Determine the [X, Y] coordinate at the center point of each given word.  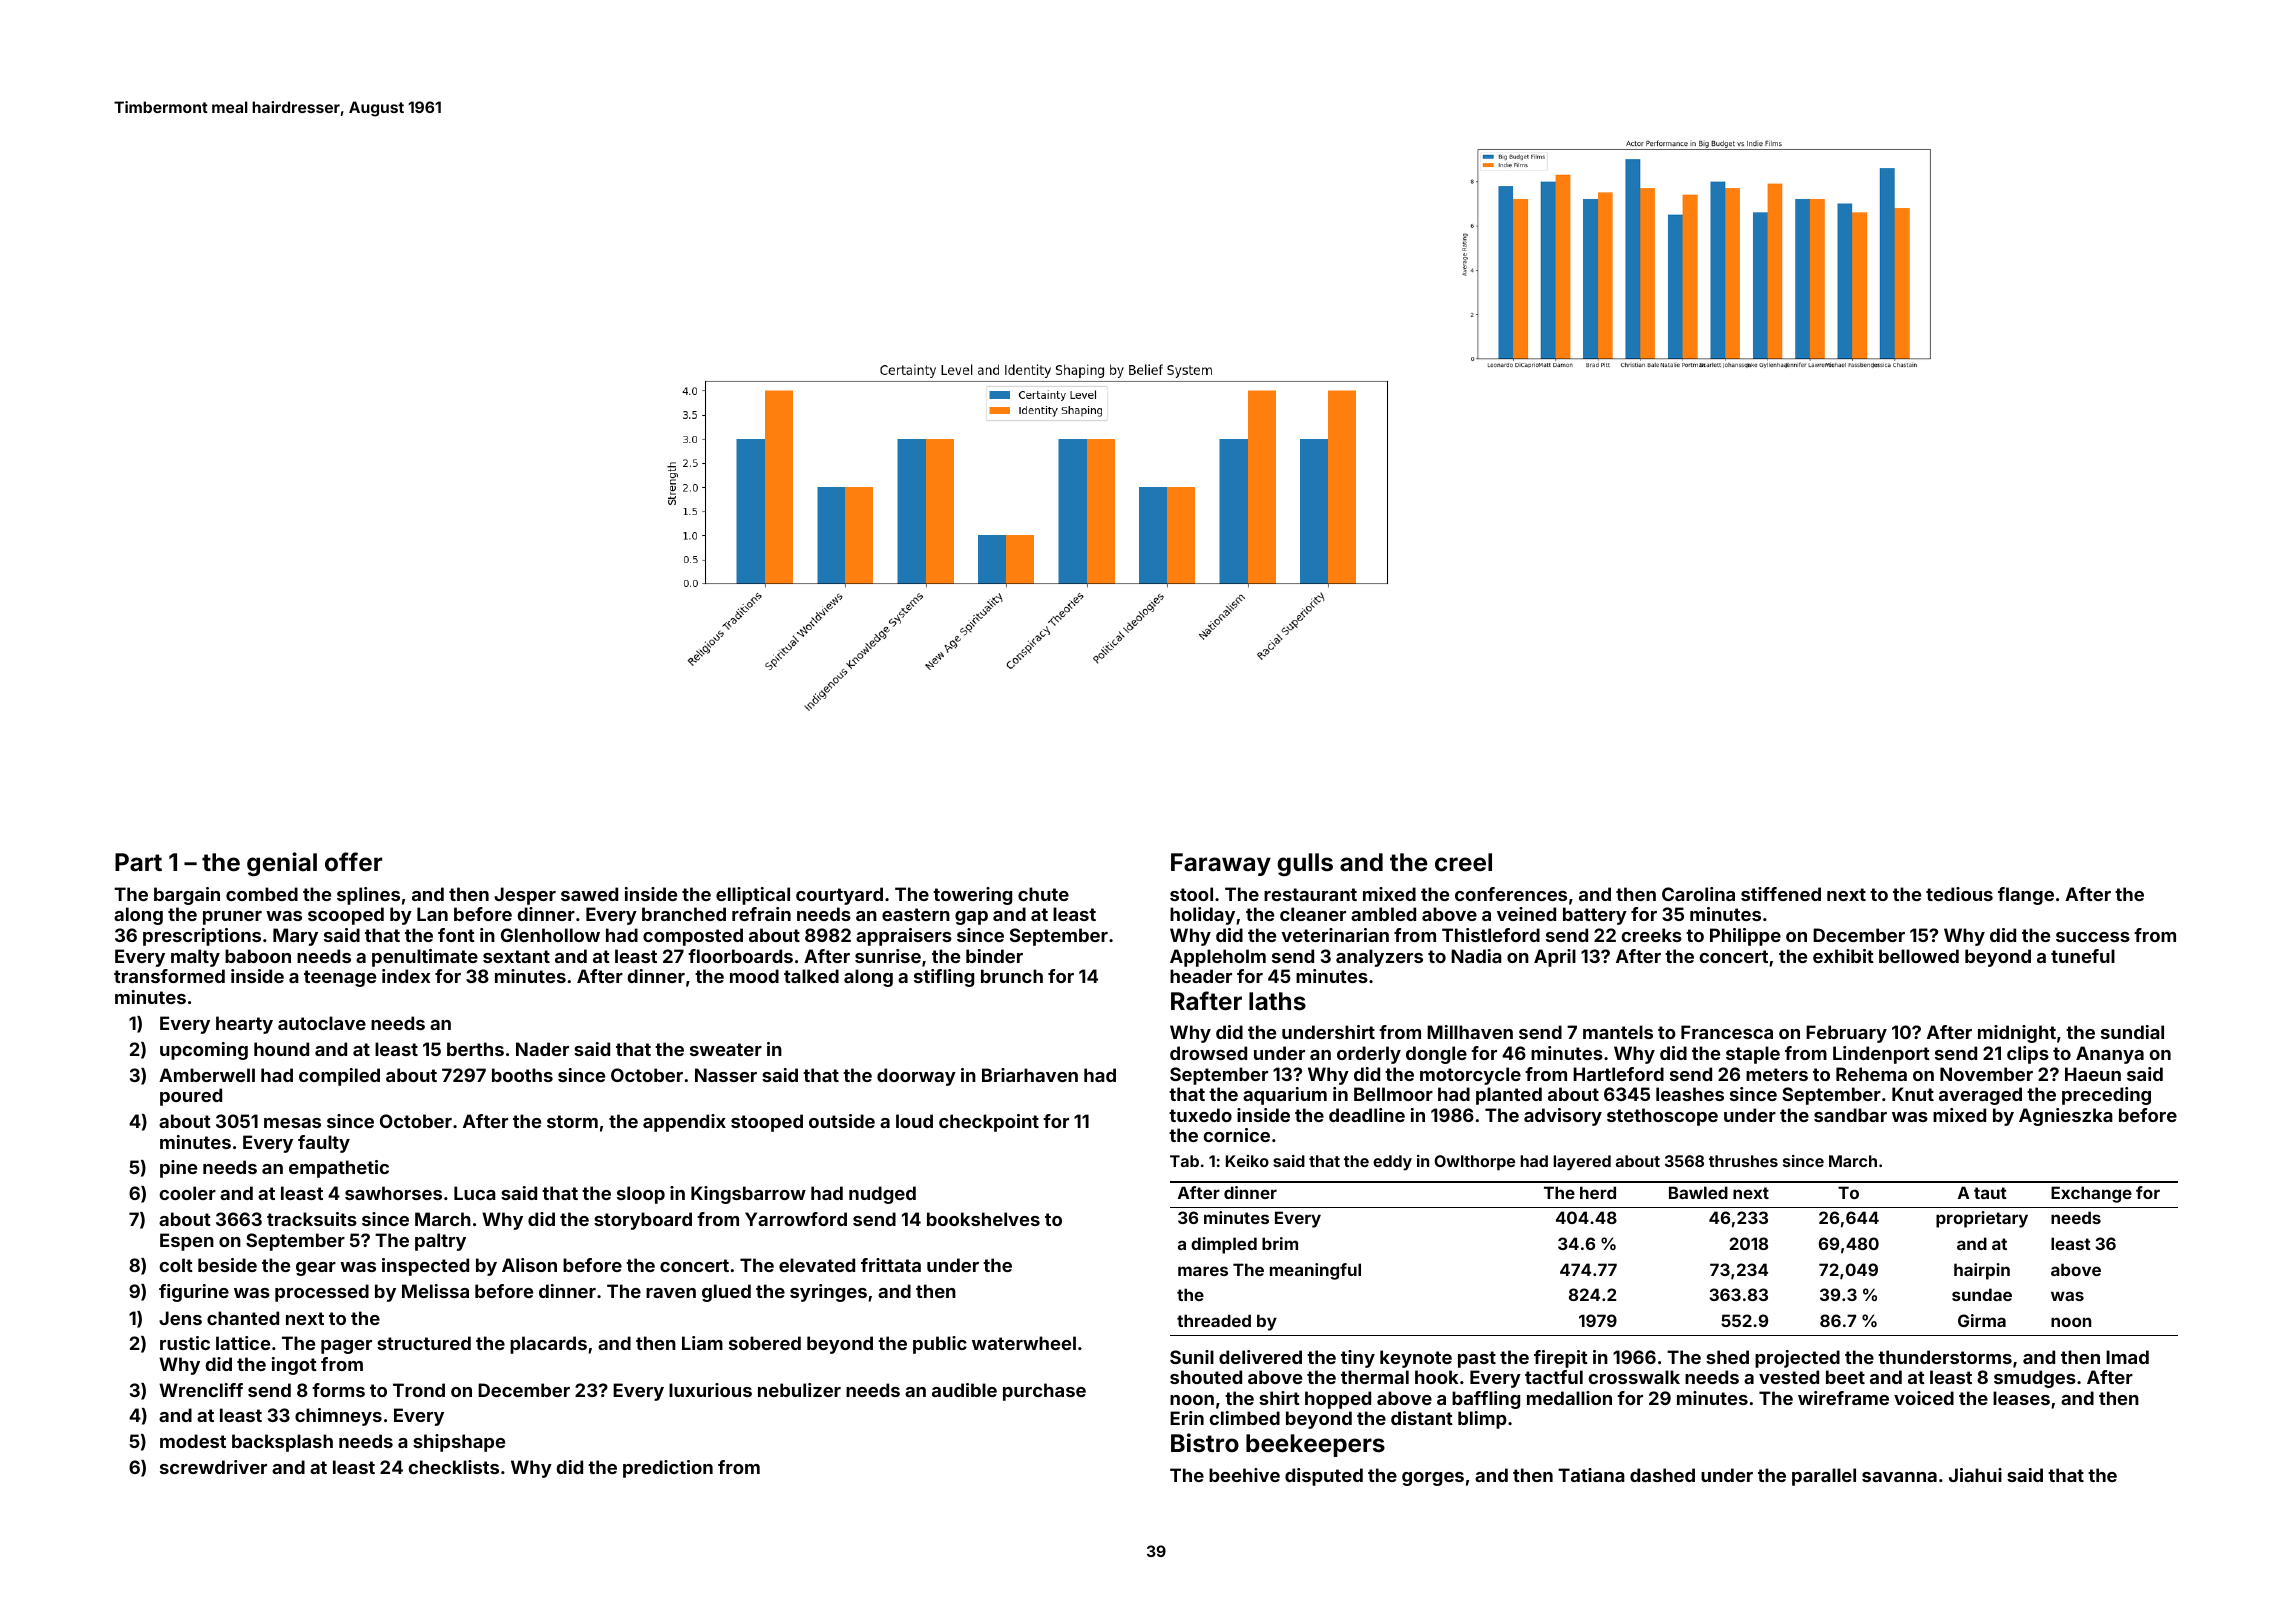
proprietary [1982, 1219]
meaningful [1315, 1271]
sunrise [888, 956]
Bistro [1205, 1443]
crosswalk [1634, 1377]
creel [1463, 862]
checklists [454, 1467]
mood [754, 976]
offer [353, 862]
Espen [187, 1242]
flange [2026, 896]
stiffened [1781, 894]
